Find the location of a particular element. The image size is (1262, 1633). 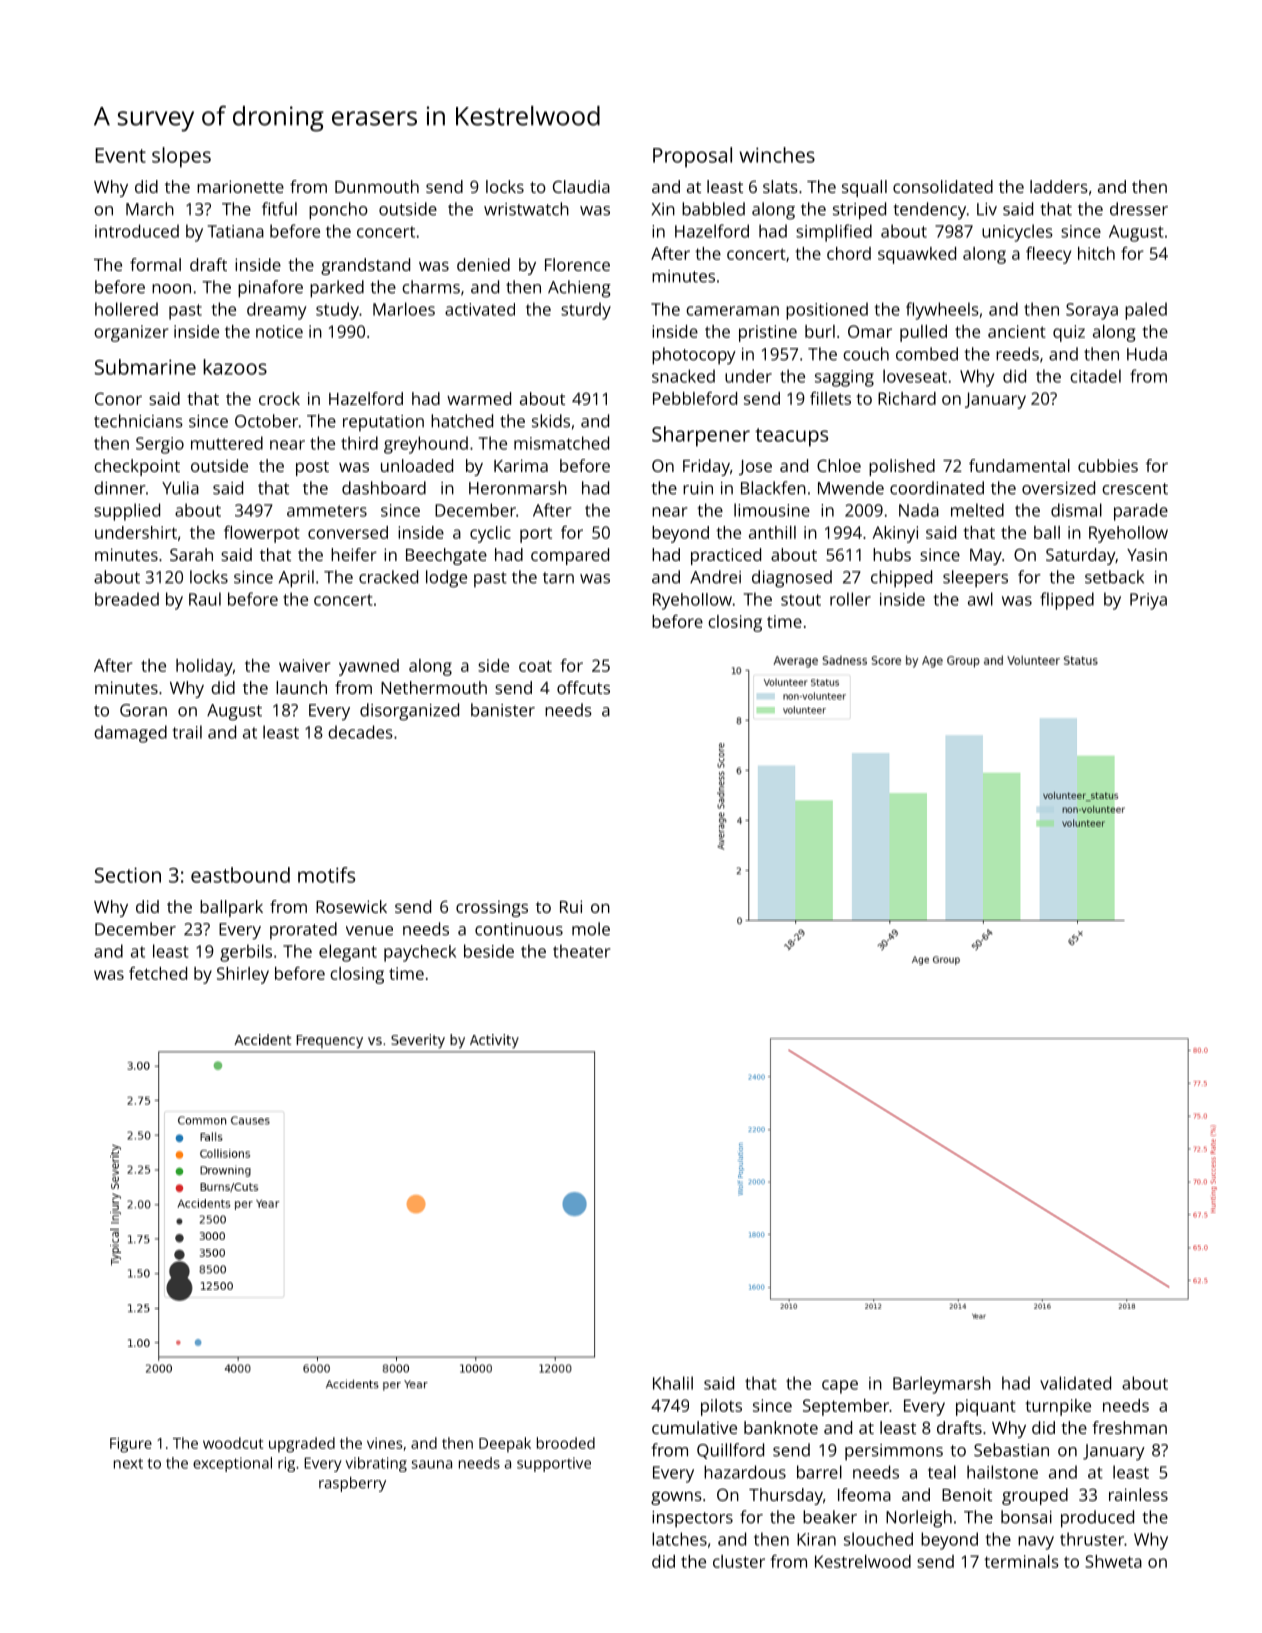

awl is located at coordinates (980, 599).
